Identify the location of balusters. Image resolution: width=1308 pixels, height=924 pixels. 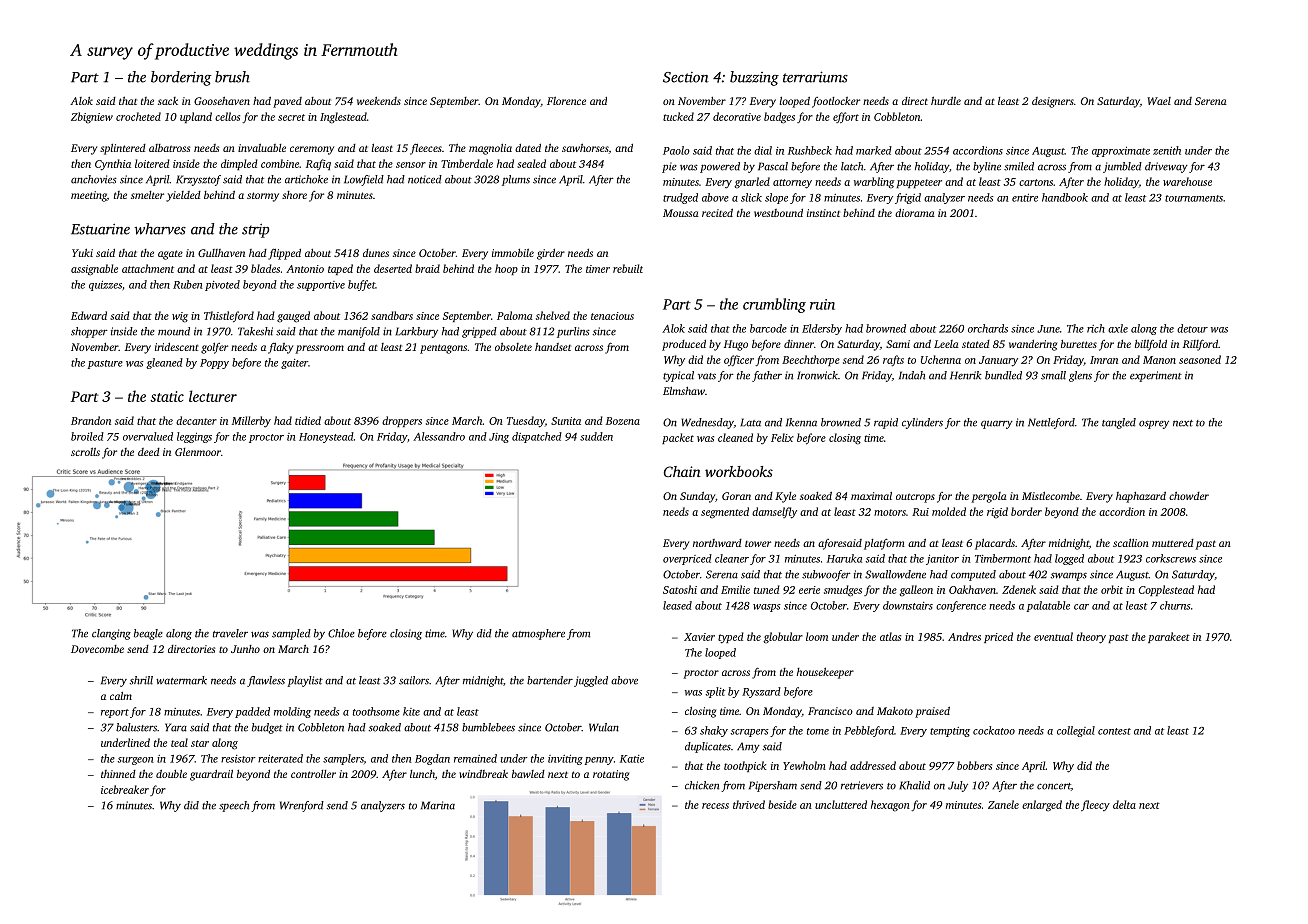
(136, 727).
